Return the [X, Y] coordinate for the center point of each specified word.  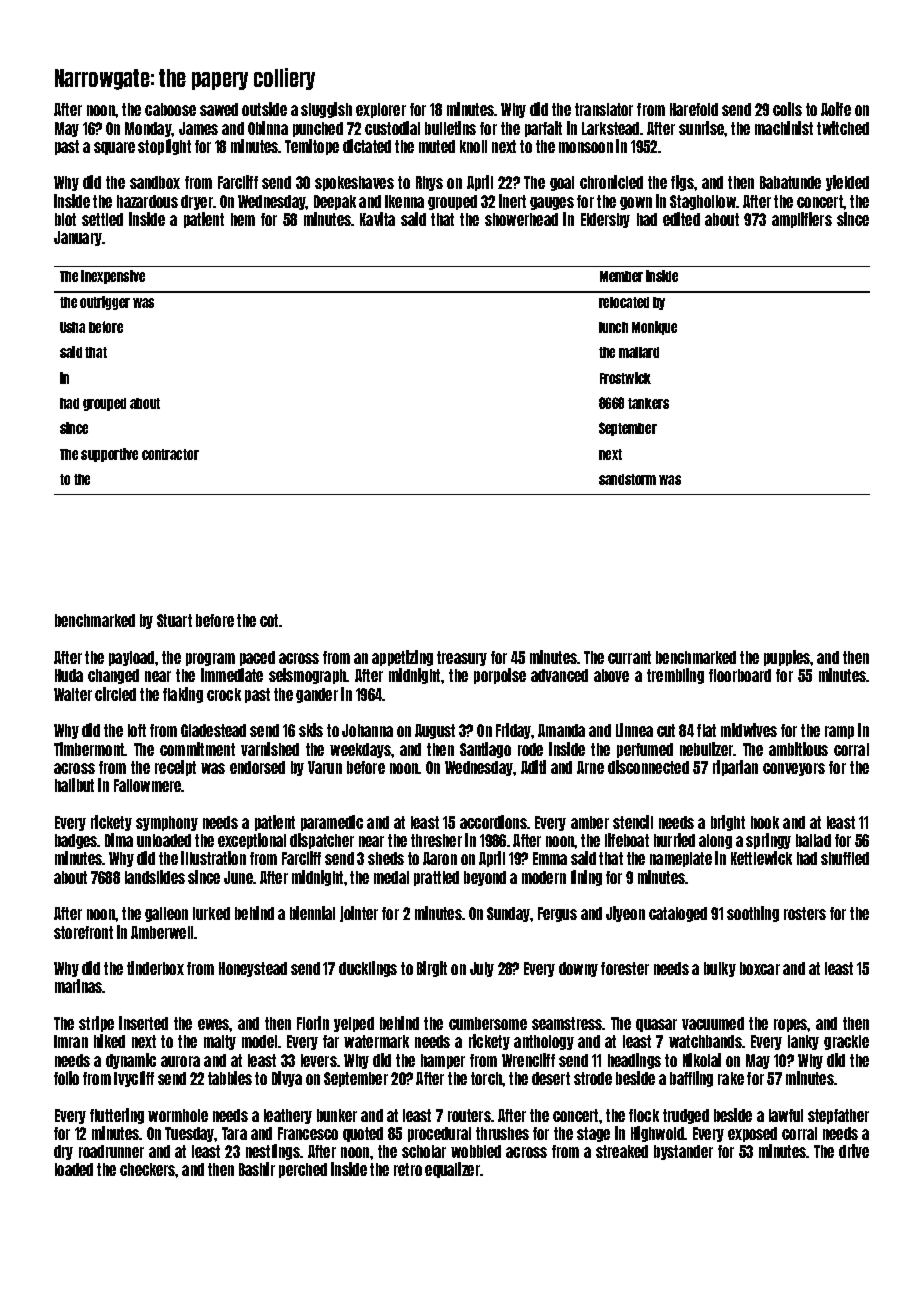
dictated [367, 146]
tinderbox [155, 968]
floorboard [740, 675]
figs [682, 183]
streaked [622, 1151]
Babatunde [790, 182]
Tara [234, 1133]
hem [243, 219]
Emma [550, 858]
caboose [170, 109]
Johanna [367, 730]
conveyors [794, 769]
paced [257, 658]
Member [621, 276]
